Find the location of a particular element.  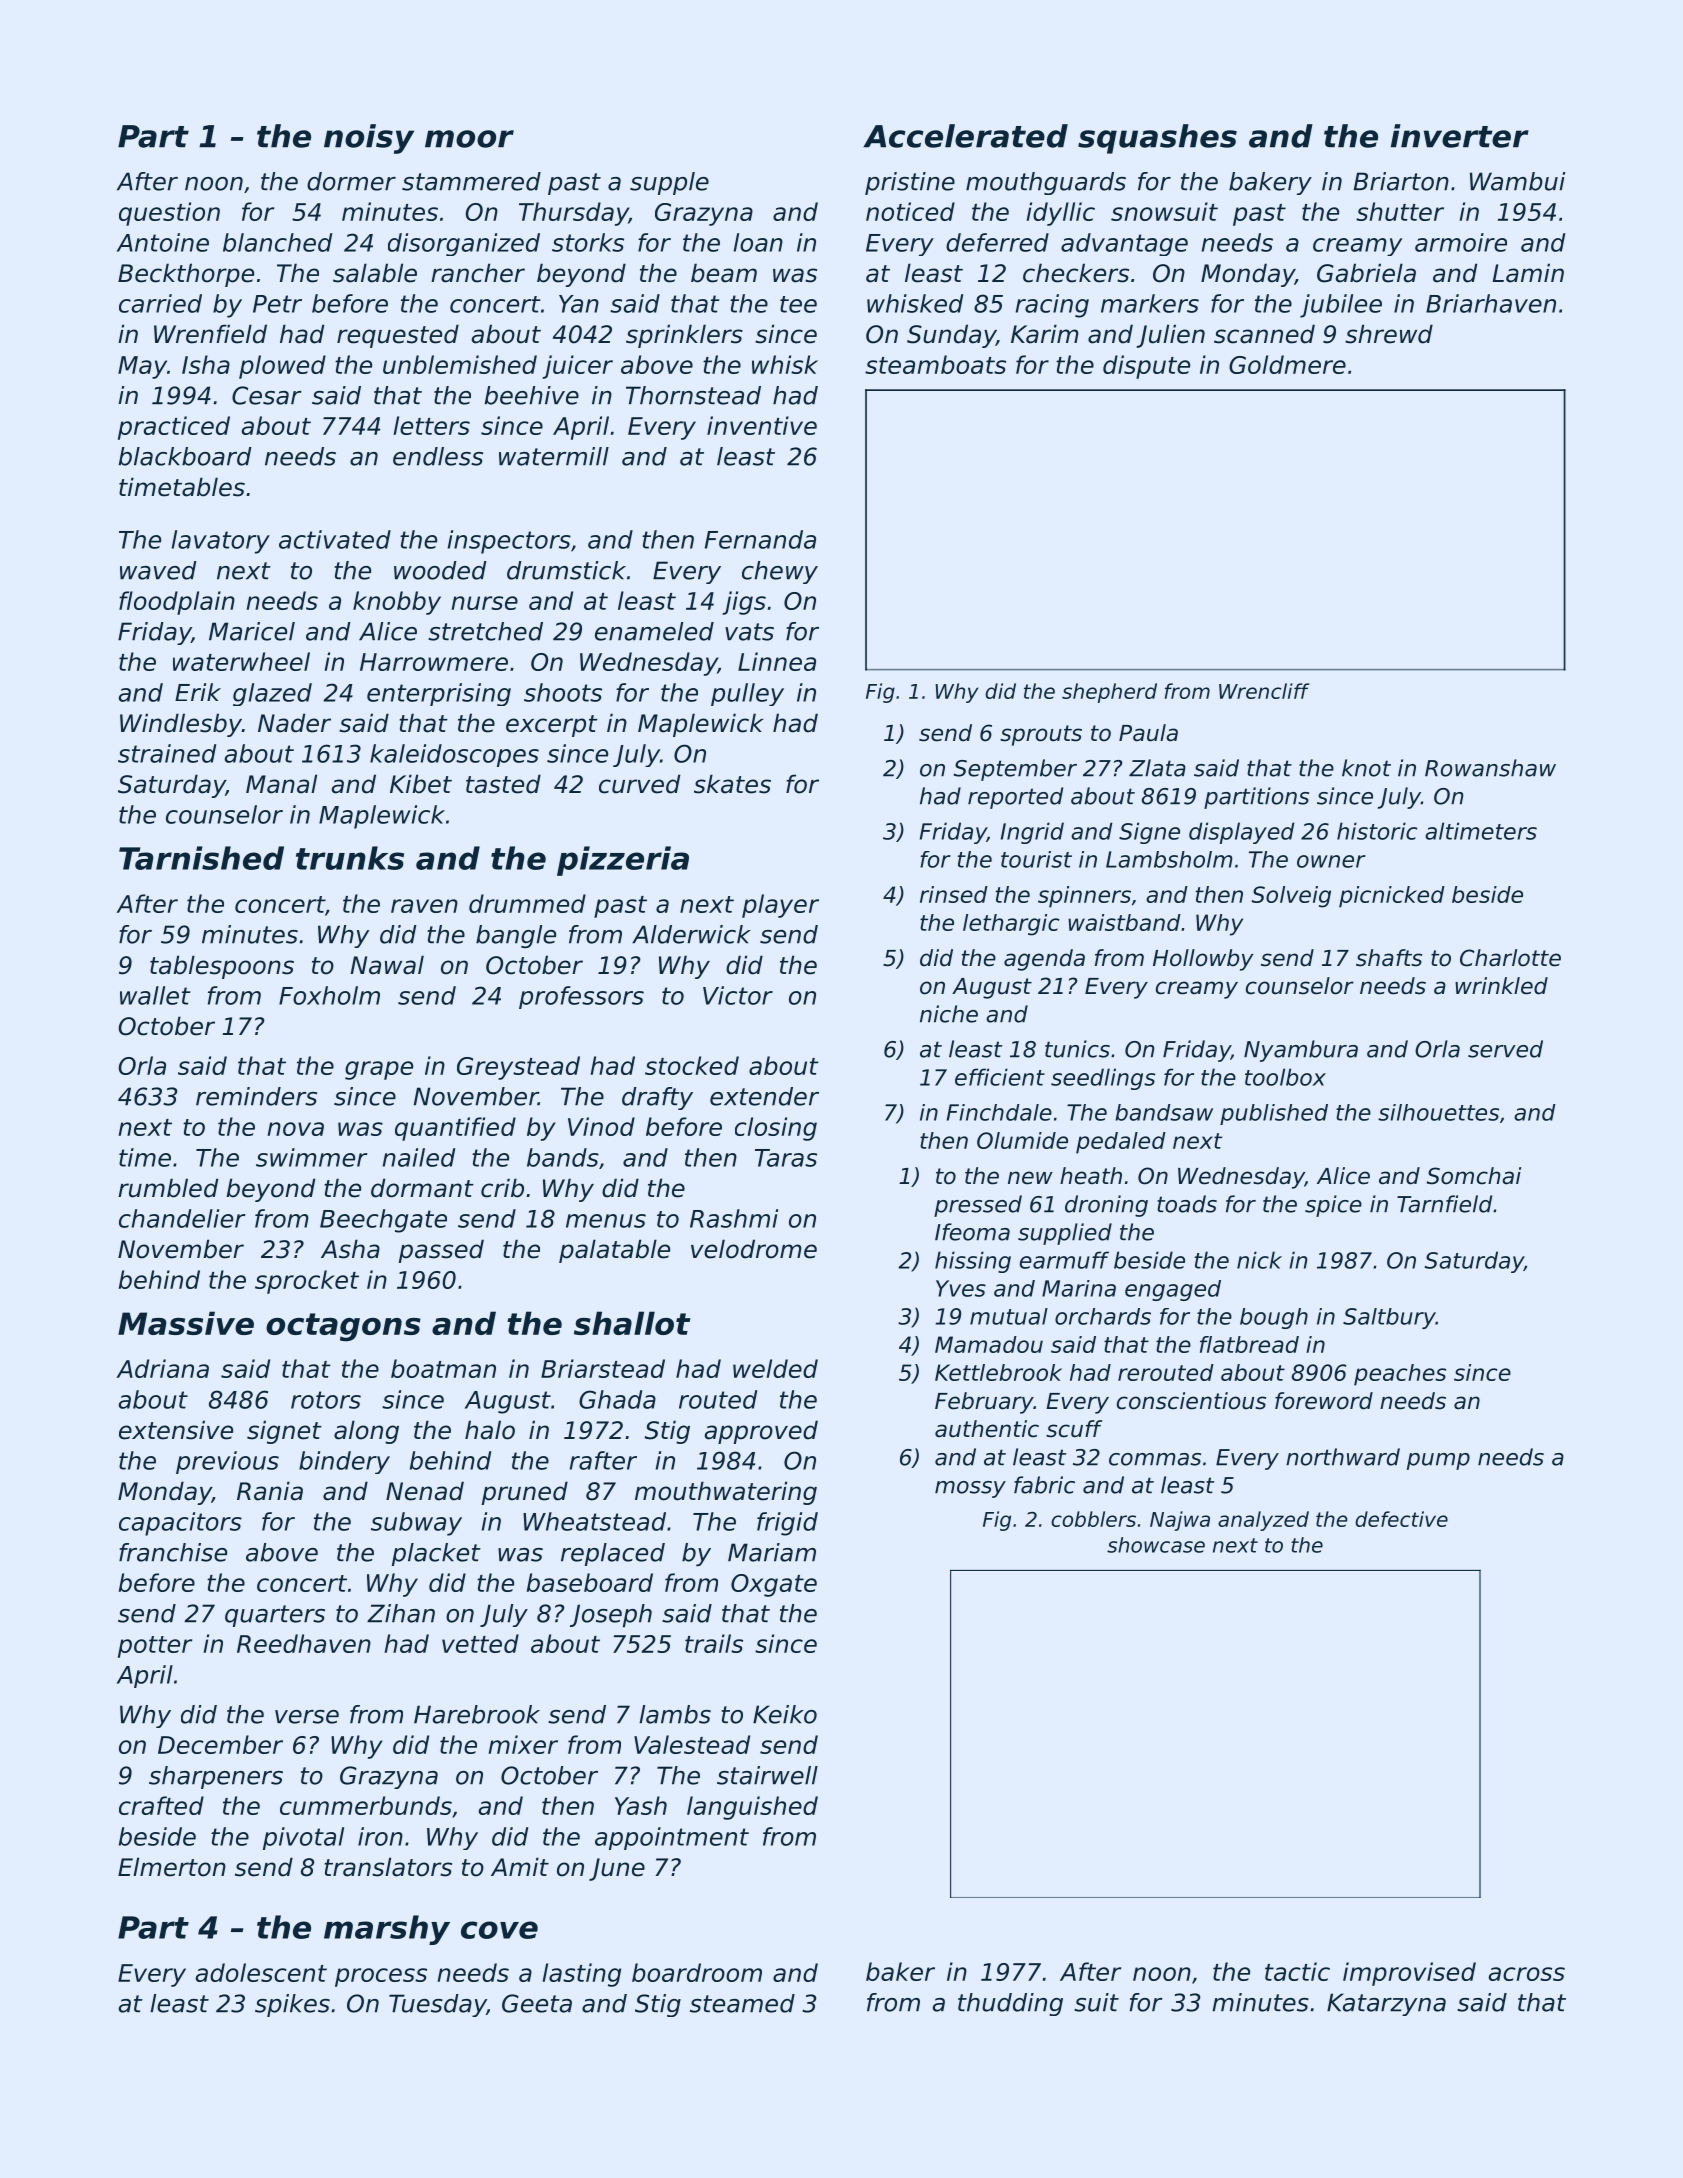

Elmerton is located at coordinates (172, 1867).
